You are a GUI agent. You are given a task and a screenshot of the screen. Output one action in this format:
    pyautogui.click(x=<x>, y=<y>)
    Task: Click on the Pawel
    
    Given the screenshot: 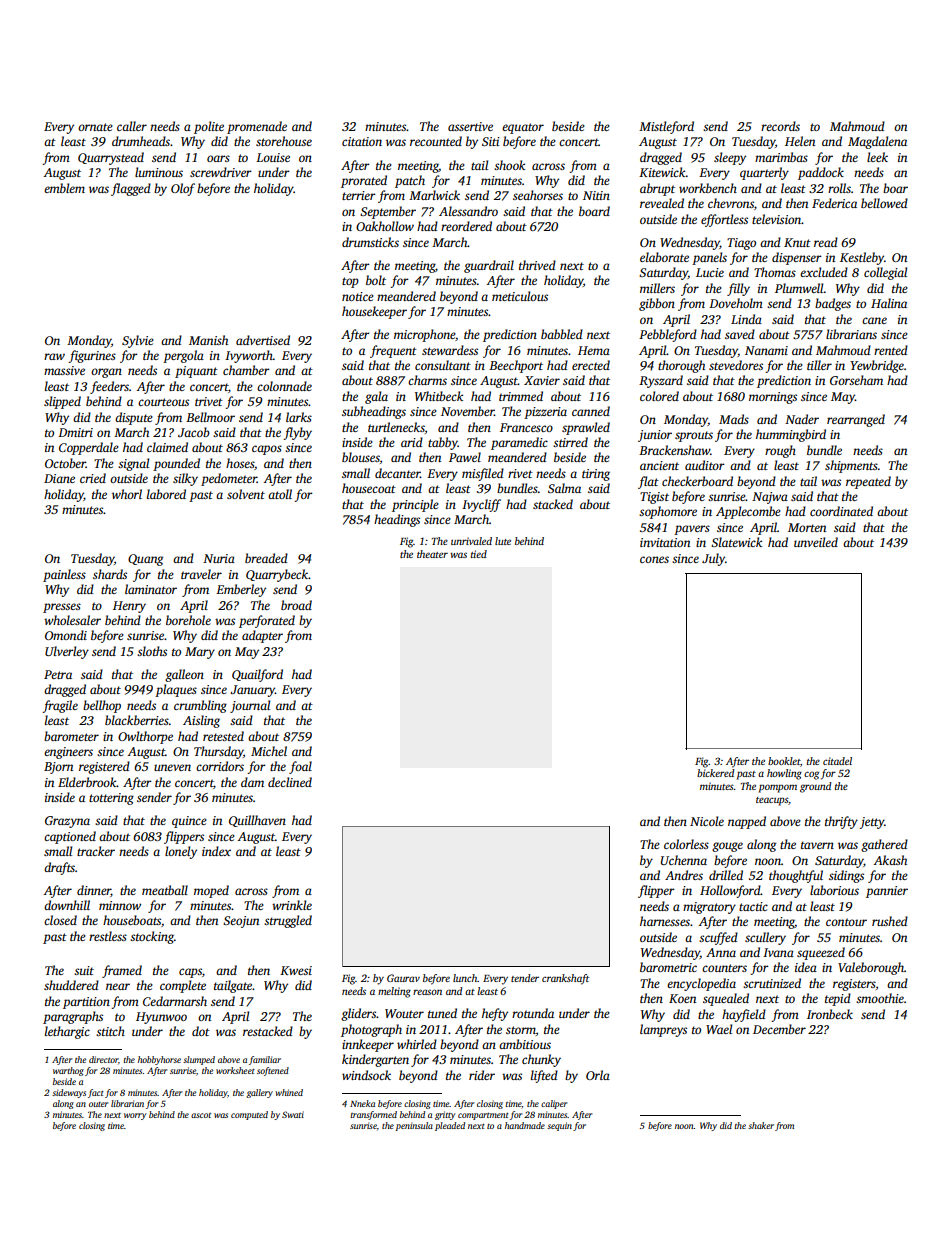 What is the action you would take?
    pyautogui.click(x=465, y=457)
